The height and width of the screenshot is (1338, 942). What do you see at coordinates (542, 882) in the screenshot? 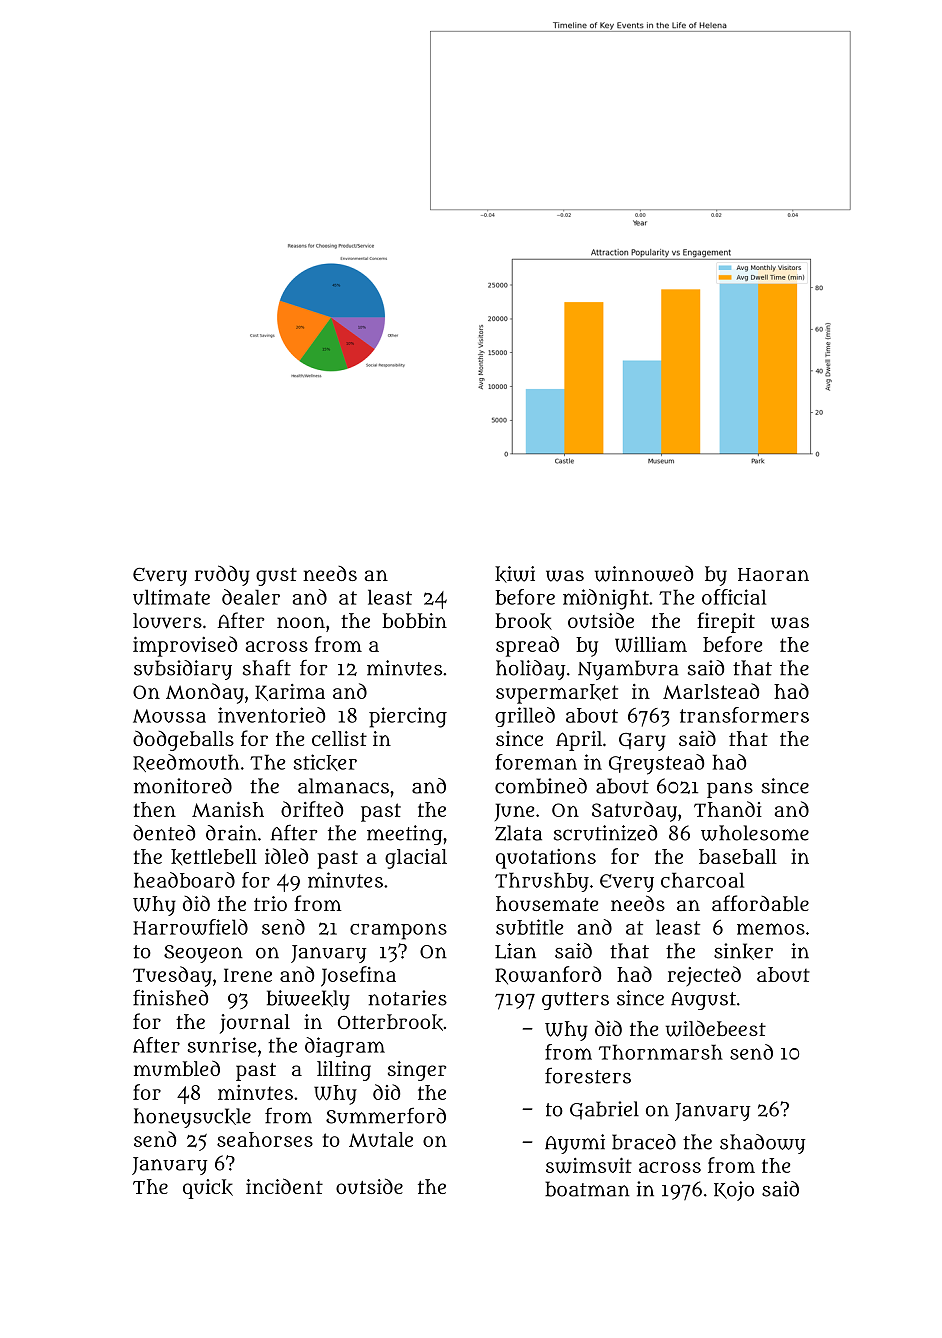
I see `Thrushby` at bounding box center [542, 882].
